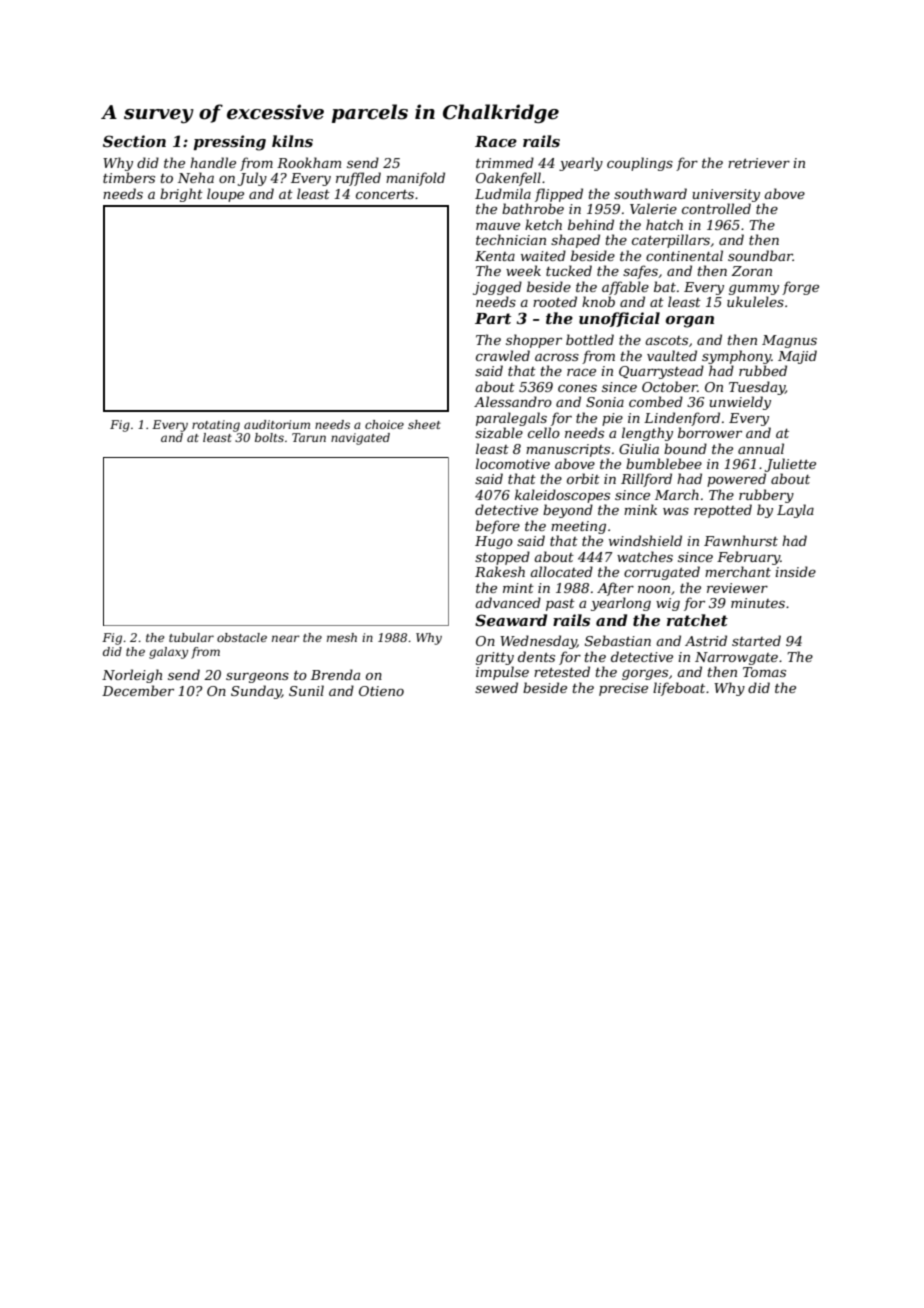 The image size is (924, 1308). I want to click on retriever, so click(759, 163).
